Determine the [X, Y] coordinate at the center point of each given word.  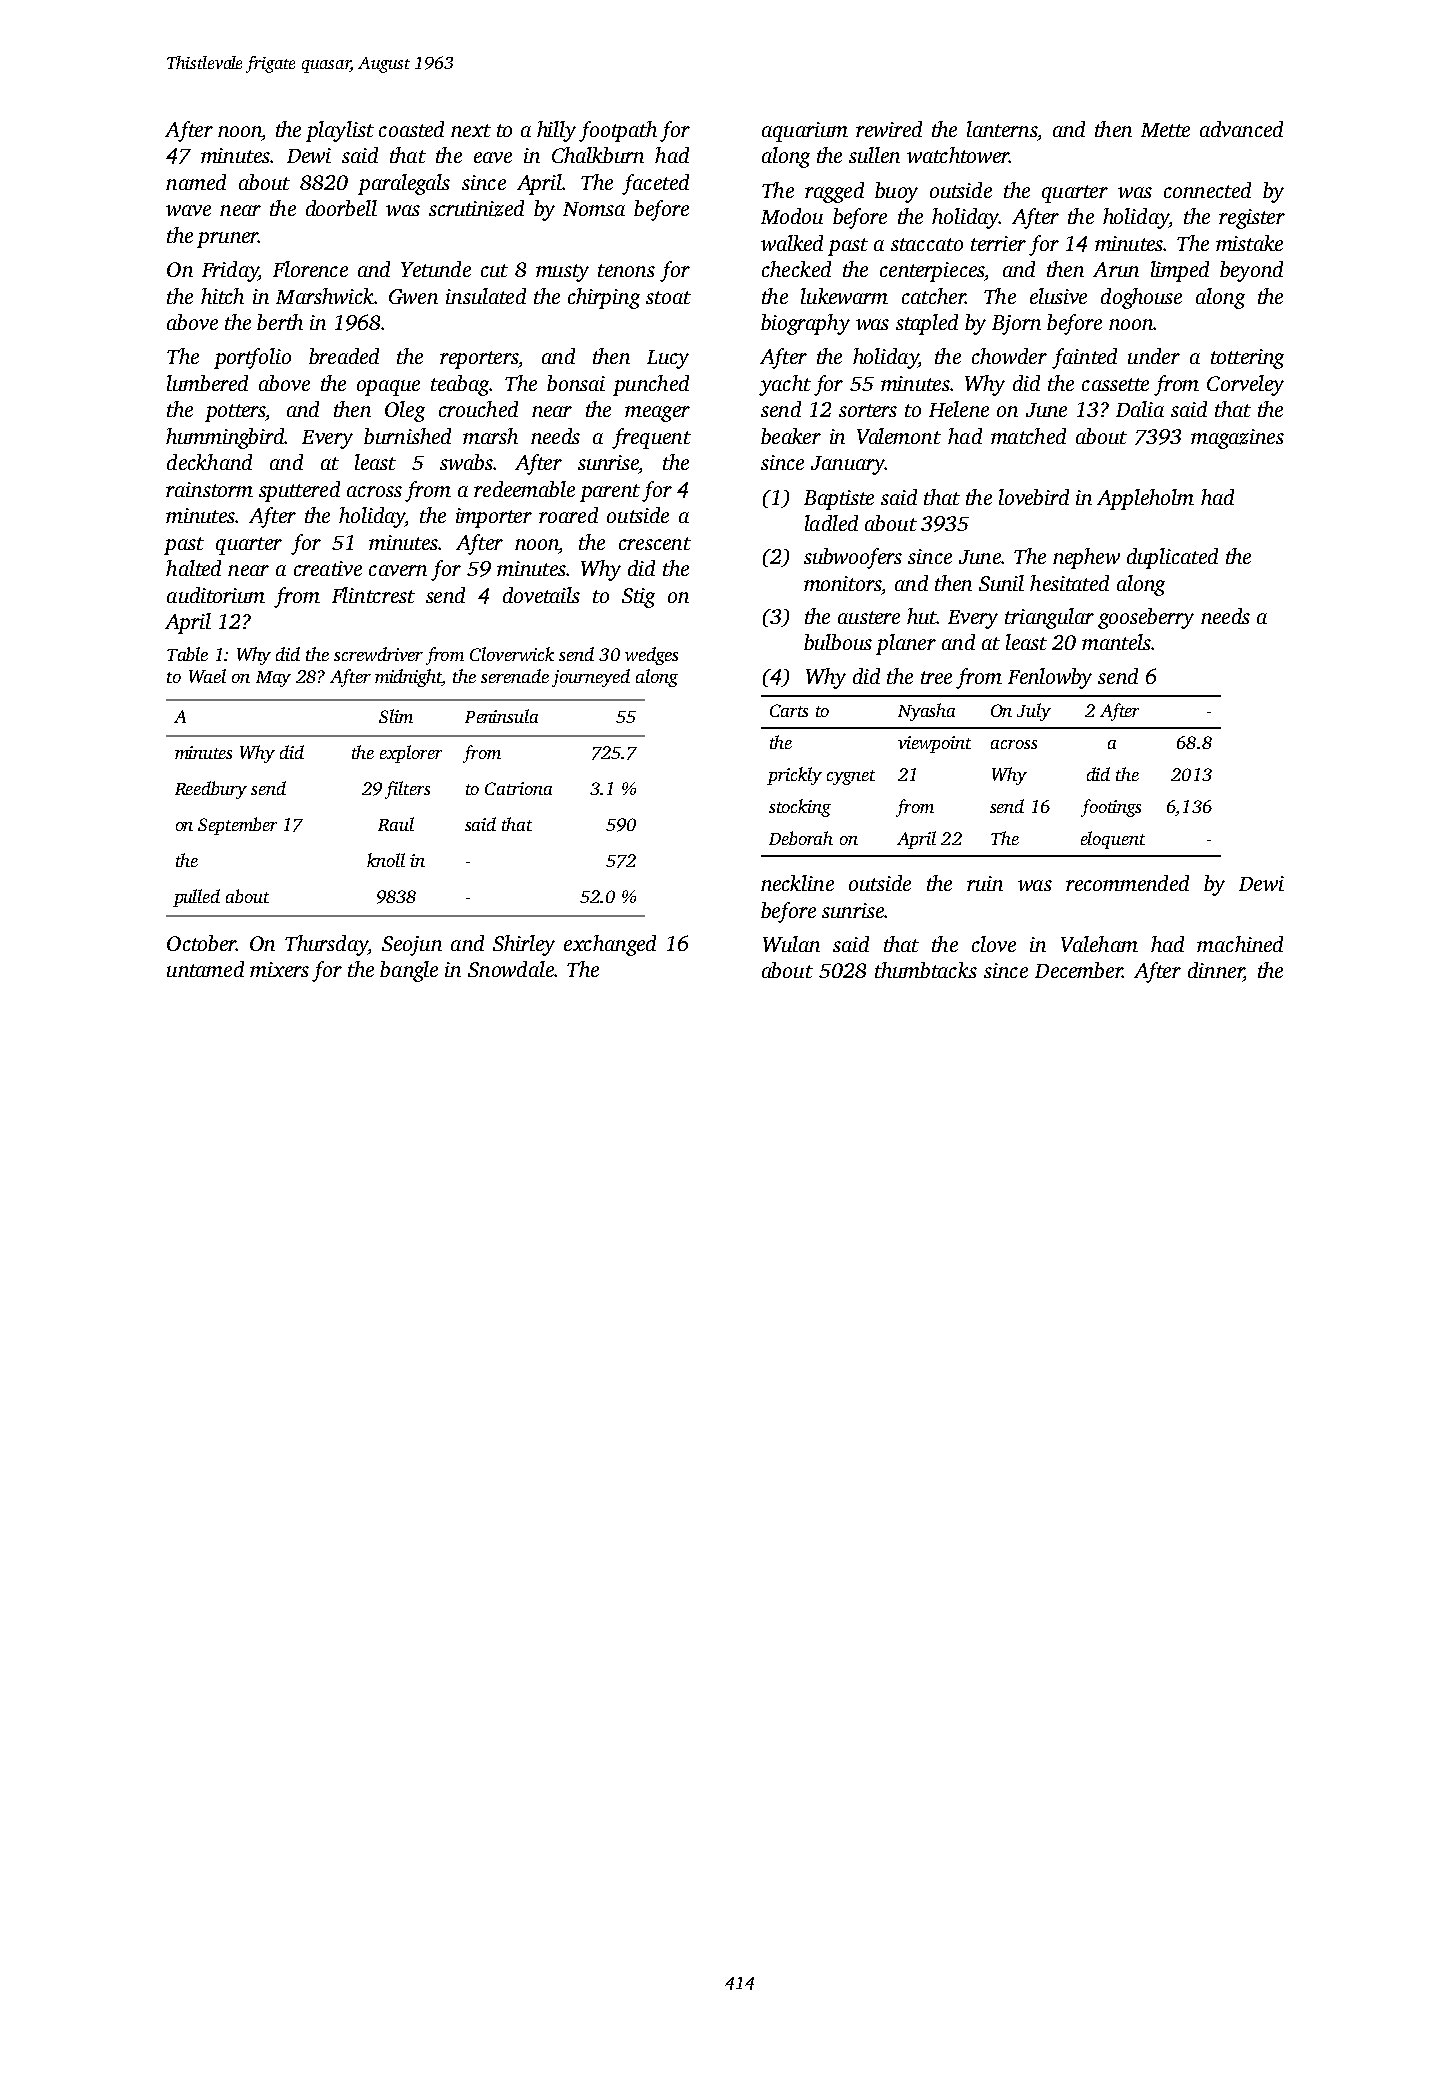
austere [869, 617]
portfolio [252, 358]
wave [188, 210]
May [273, 679]
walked [792, 243]
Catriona [518, 788]
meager [657, 414]
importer [494, 518]
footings [1111, 808]
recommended [1127, 883]
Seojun [412, 946]
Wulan [791, 944]
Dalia [1140, 409]
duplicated [1172, 558]
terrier [998, 243]
